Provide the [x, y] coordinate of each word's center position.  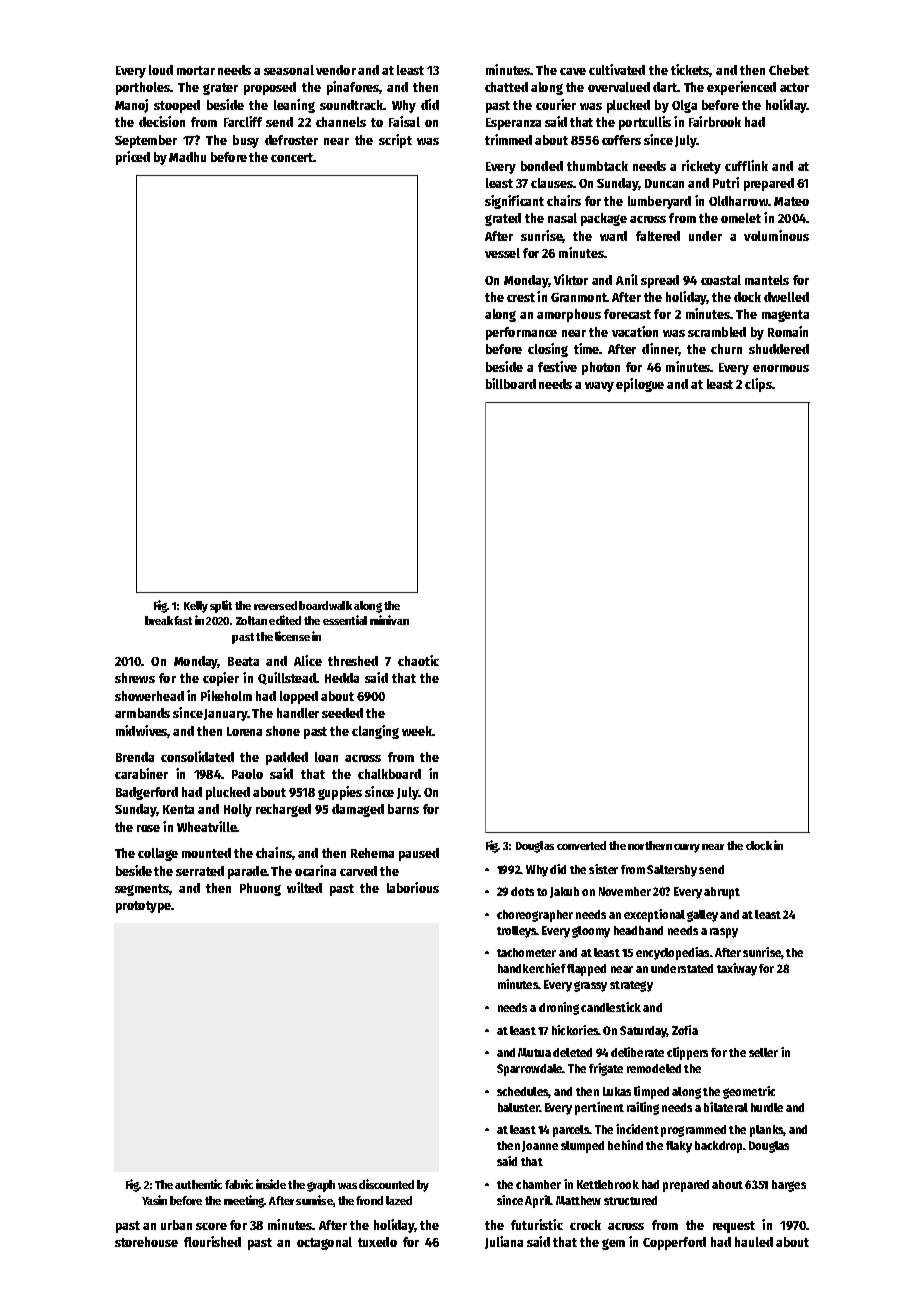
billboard [511, 383]
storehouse [146, 1242]
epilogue [640, 385]
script [395, 141]
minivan [389, 620]
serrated [200, 871]
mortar [196, 70]
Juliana [504, 1242]
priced [133, 158]
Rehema [372, 853]
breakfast [168, 620]
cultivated [617, 69]
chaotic [418, 660]
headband [638, 930]
